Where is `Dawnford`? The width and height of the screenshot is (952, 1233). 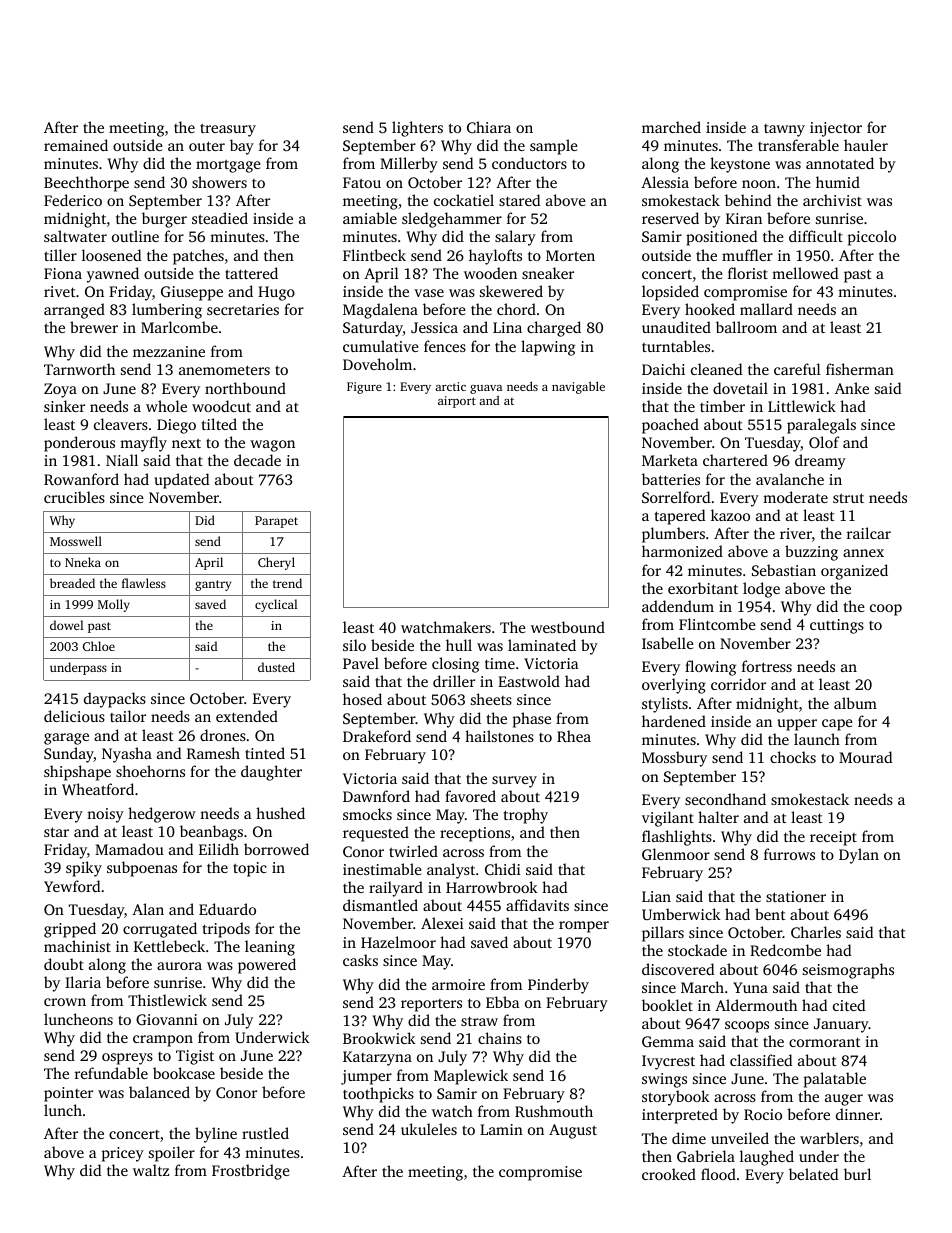
Dawnford is located at coordinates (376, 796).
